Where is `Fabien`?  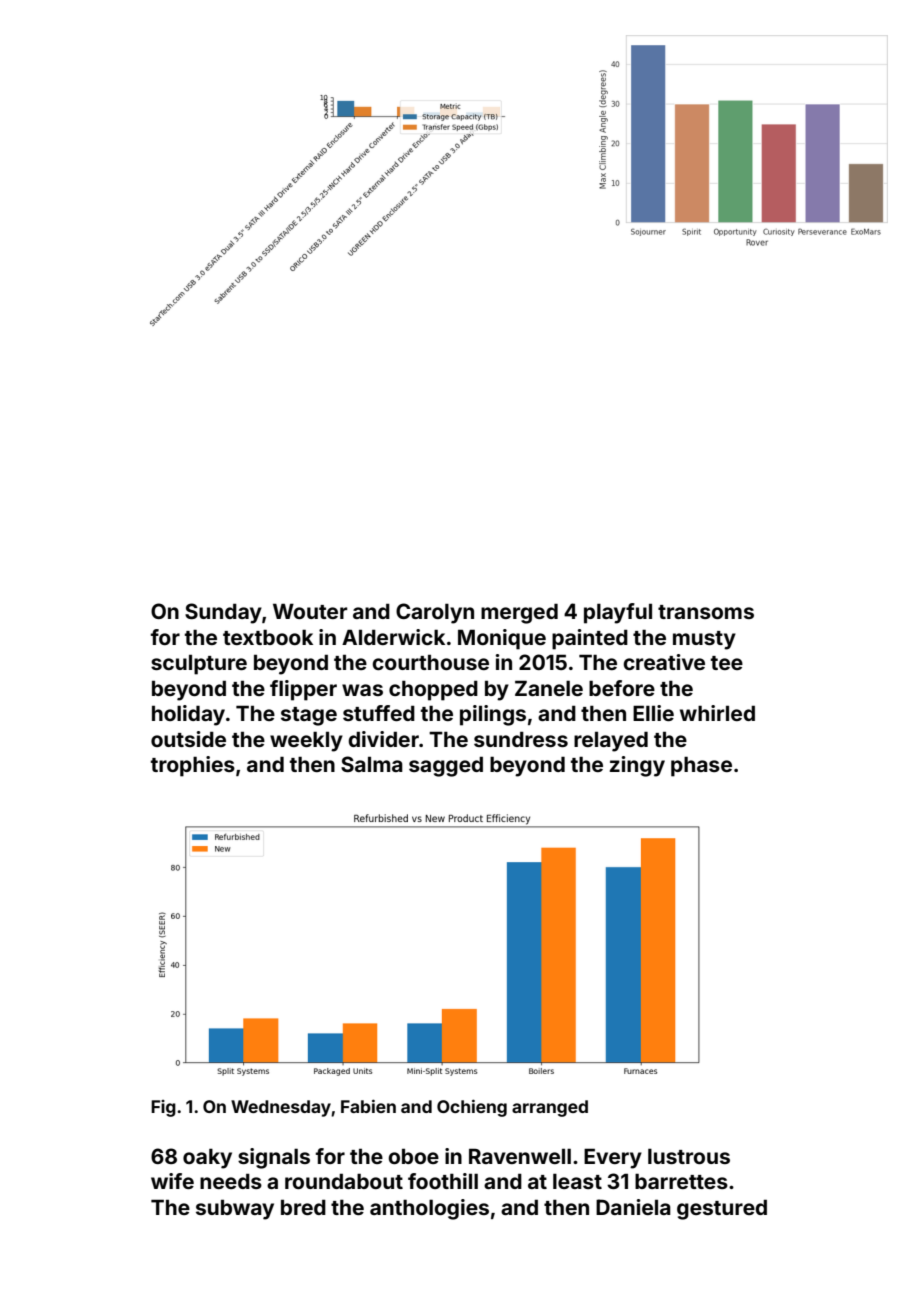 Fabien is located at coordinates (368, 1106).
